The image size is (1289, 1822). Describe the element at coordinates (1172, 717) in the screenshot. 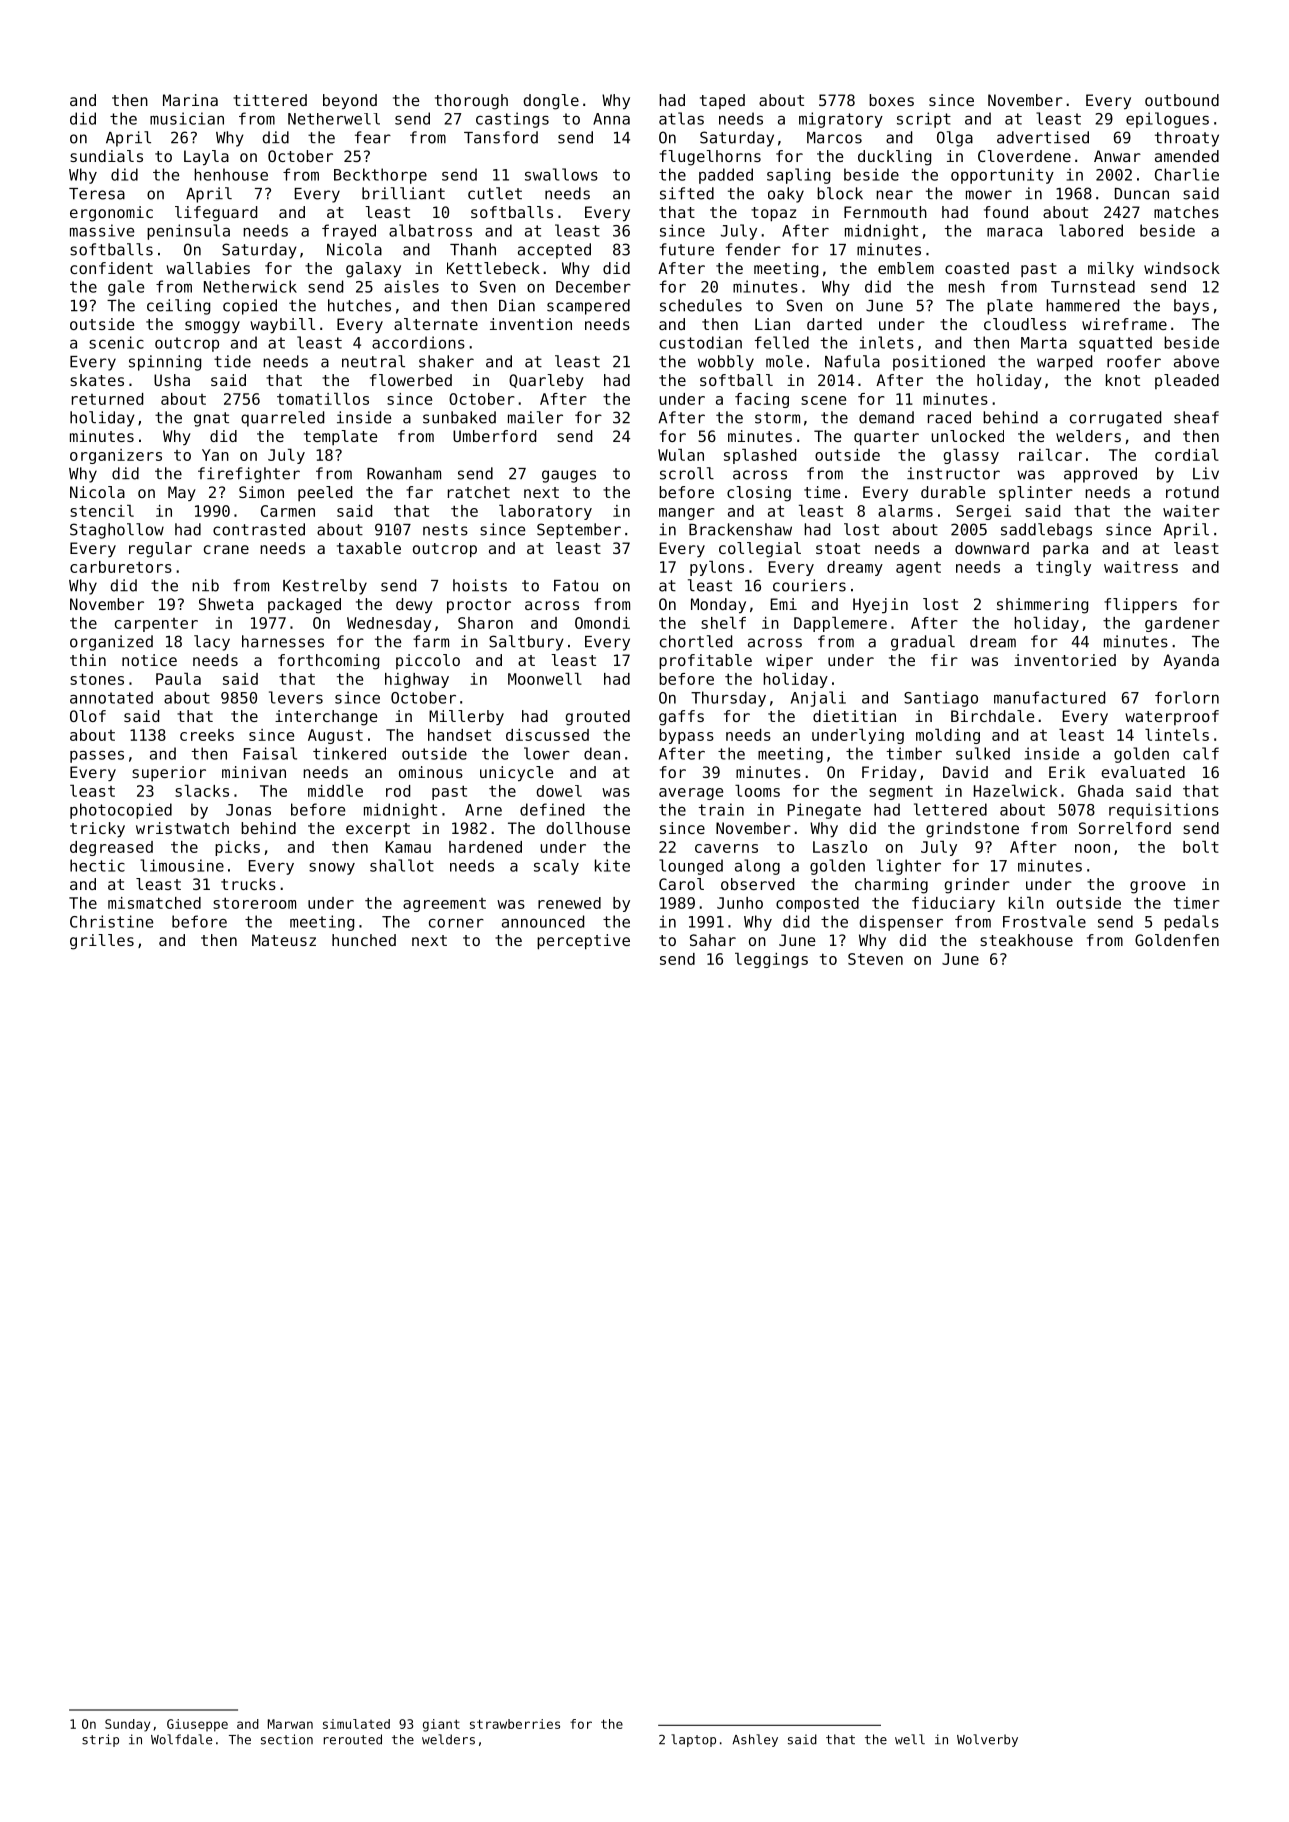

I see `waterproof` at that location.
